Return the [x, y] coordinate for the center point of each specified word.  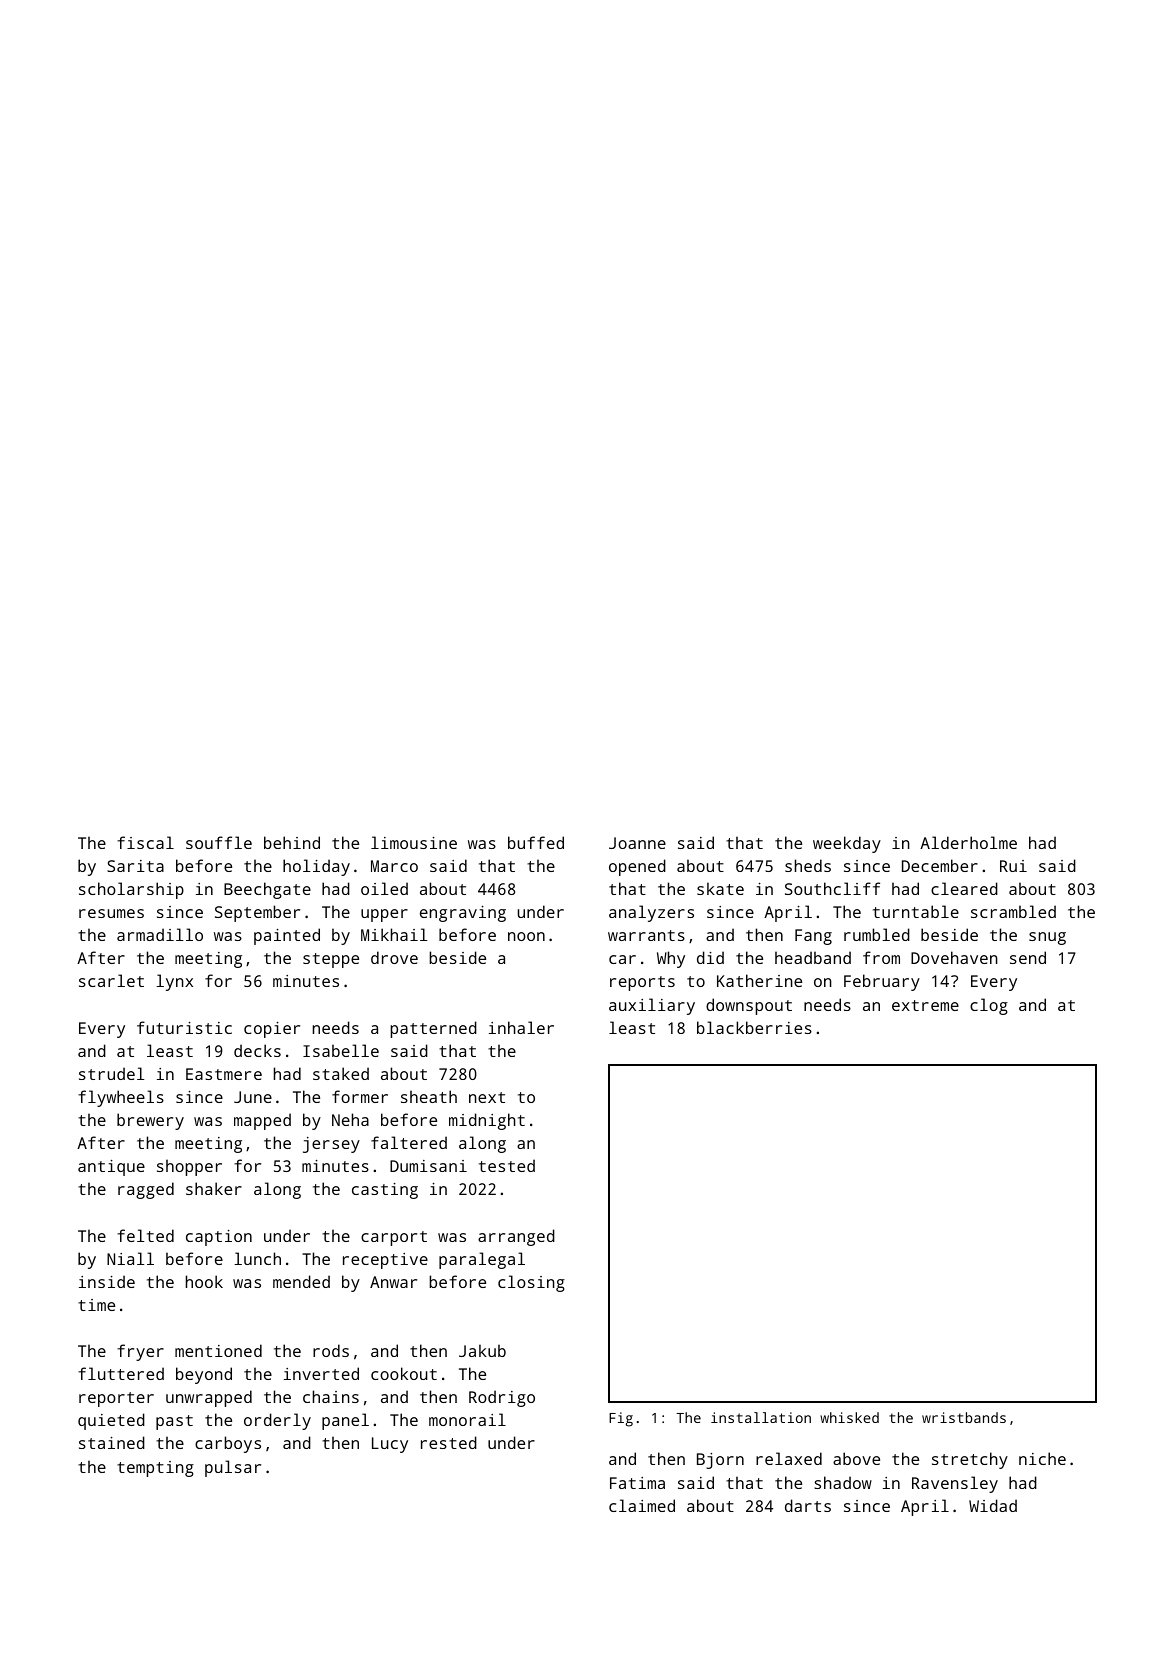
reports [642, 983]
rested [449, 1442]
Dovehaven [954, 957]
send [1028, 957]
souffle [219, 842]
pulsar [233, 1468]
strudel [111, 1073]
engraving [463, 914]
